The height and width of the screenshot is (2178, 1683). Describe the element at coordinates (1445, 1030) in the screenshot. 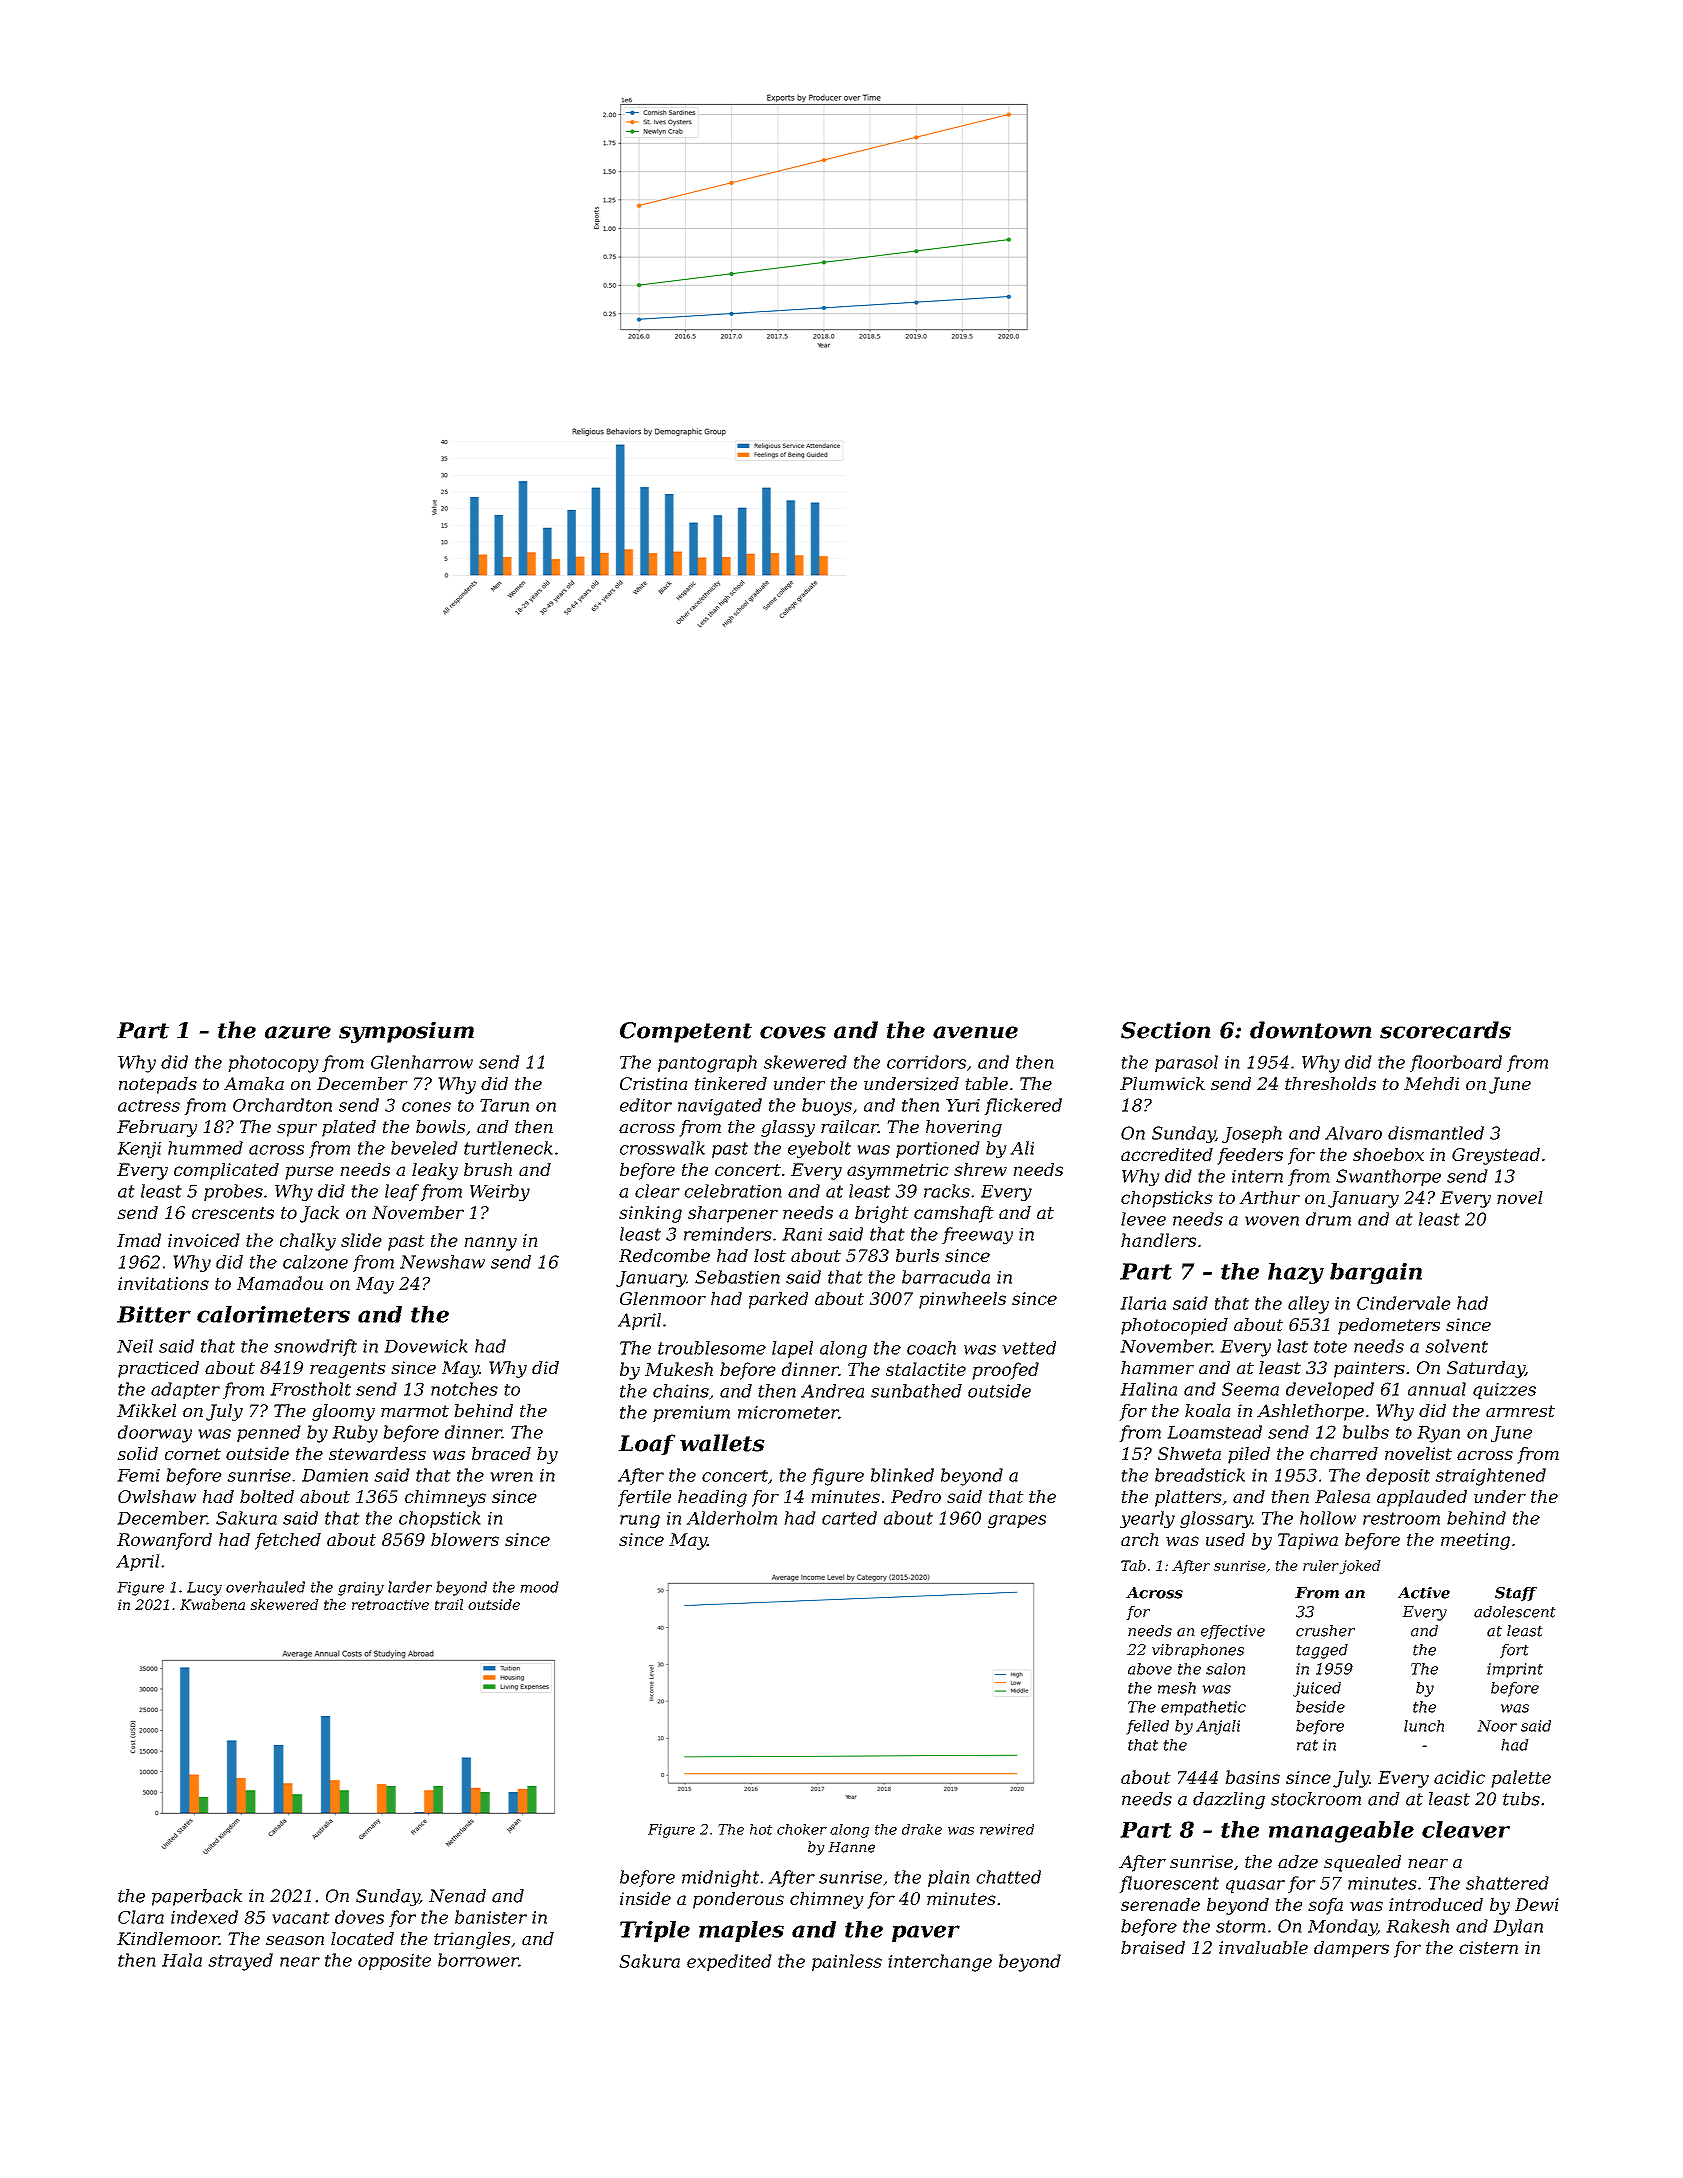

I see `scorecards` at that location.
